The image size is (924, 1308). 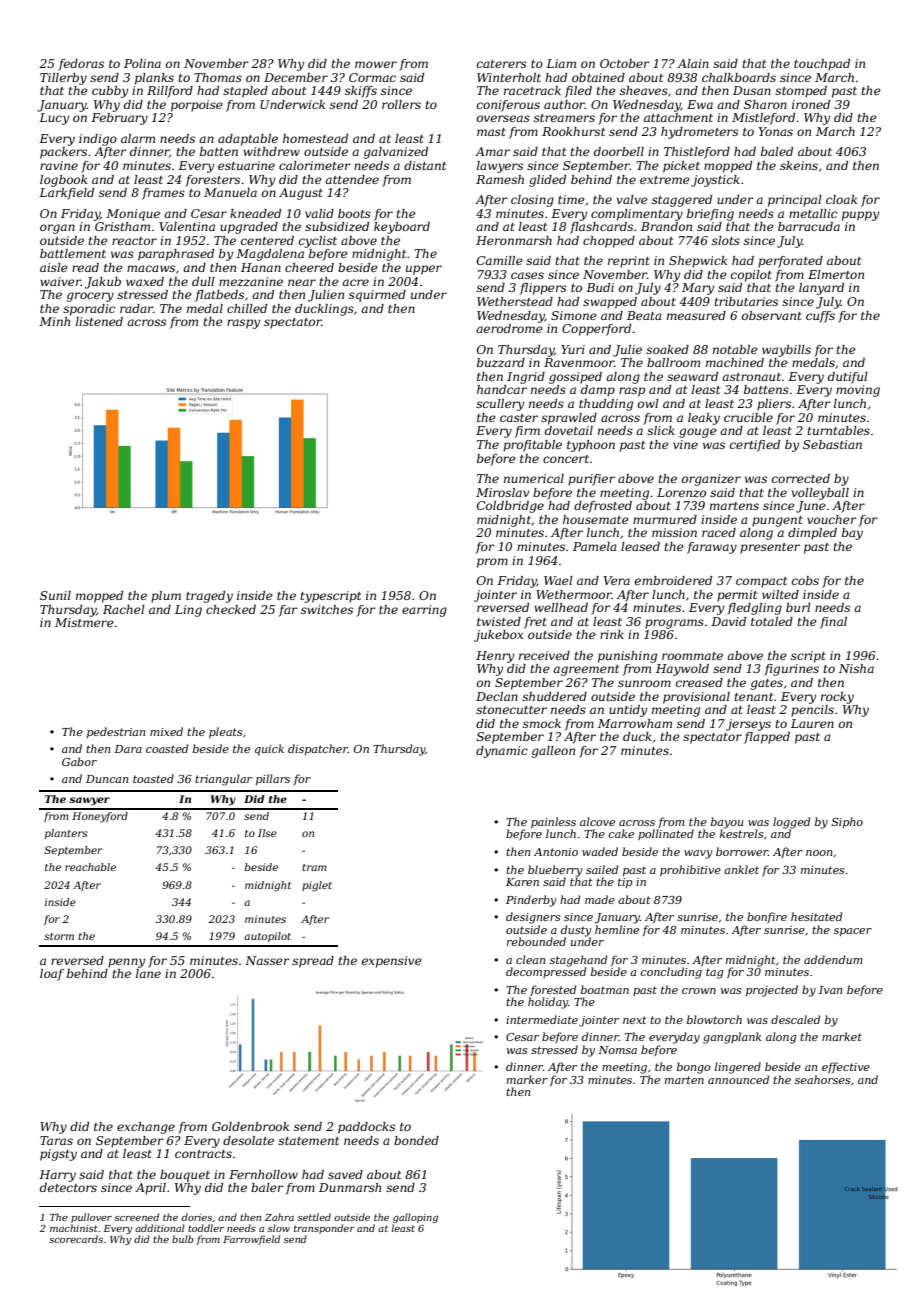 I want to click on listened, so click(x=99, y=321).
